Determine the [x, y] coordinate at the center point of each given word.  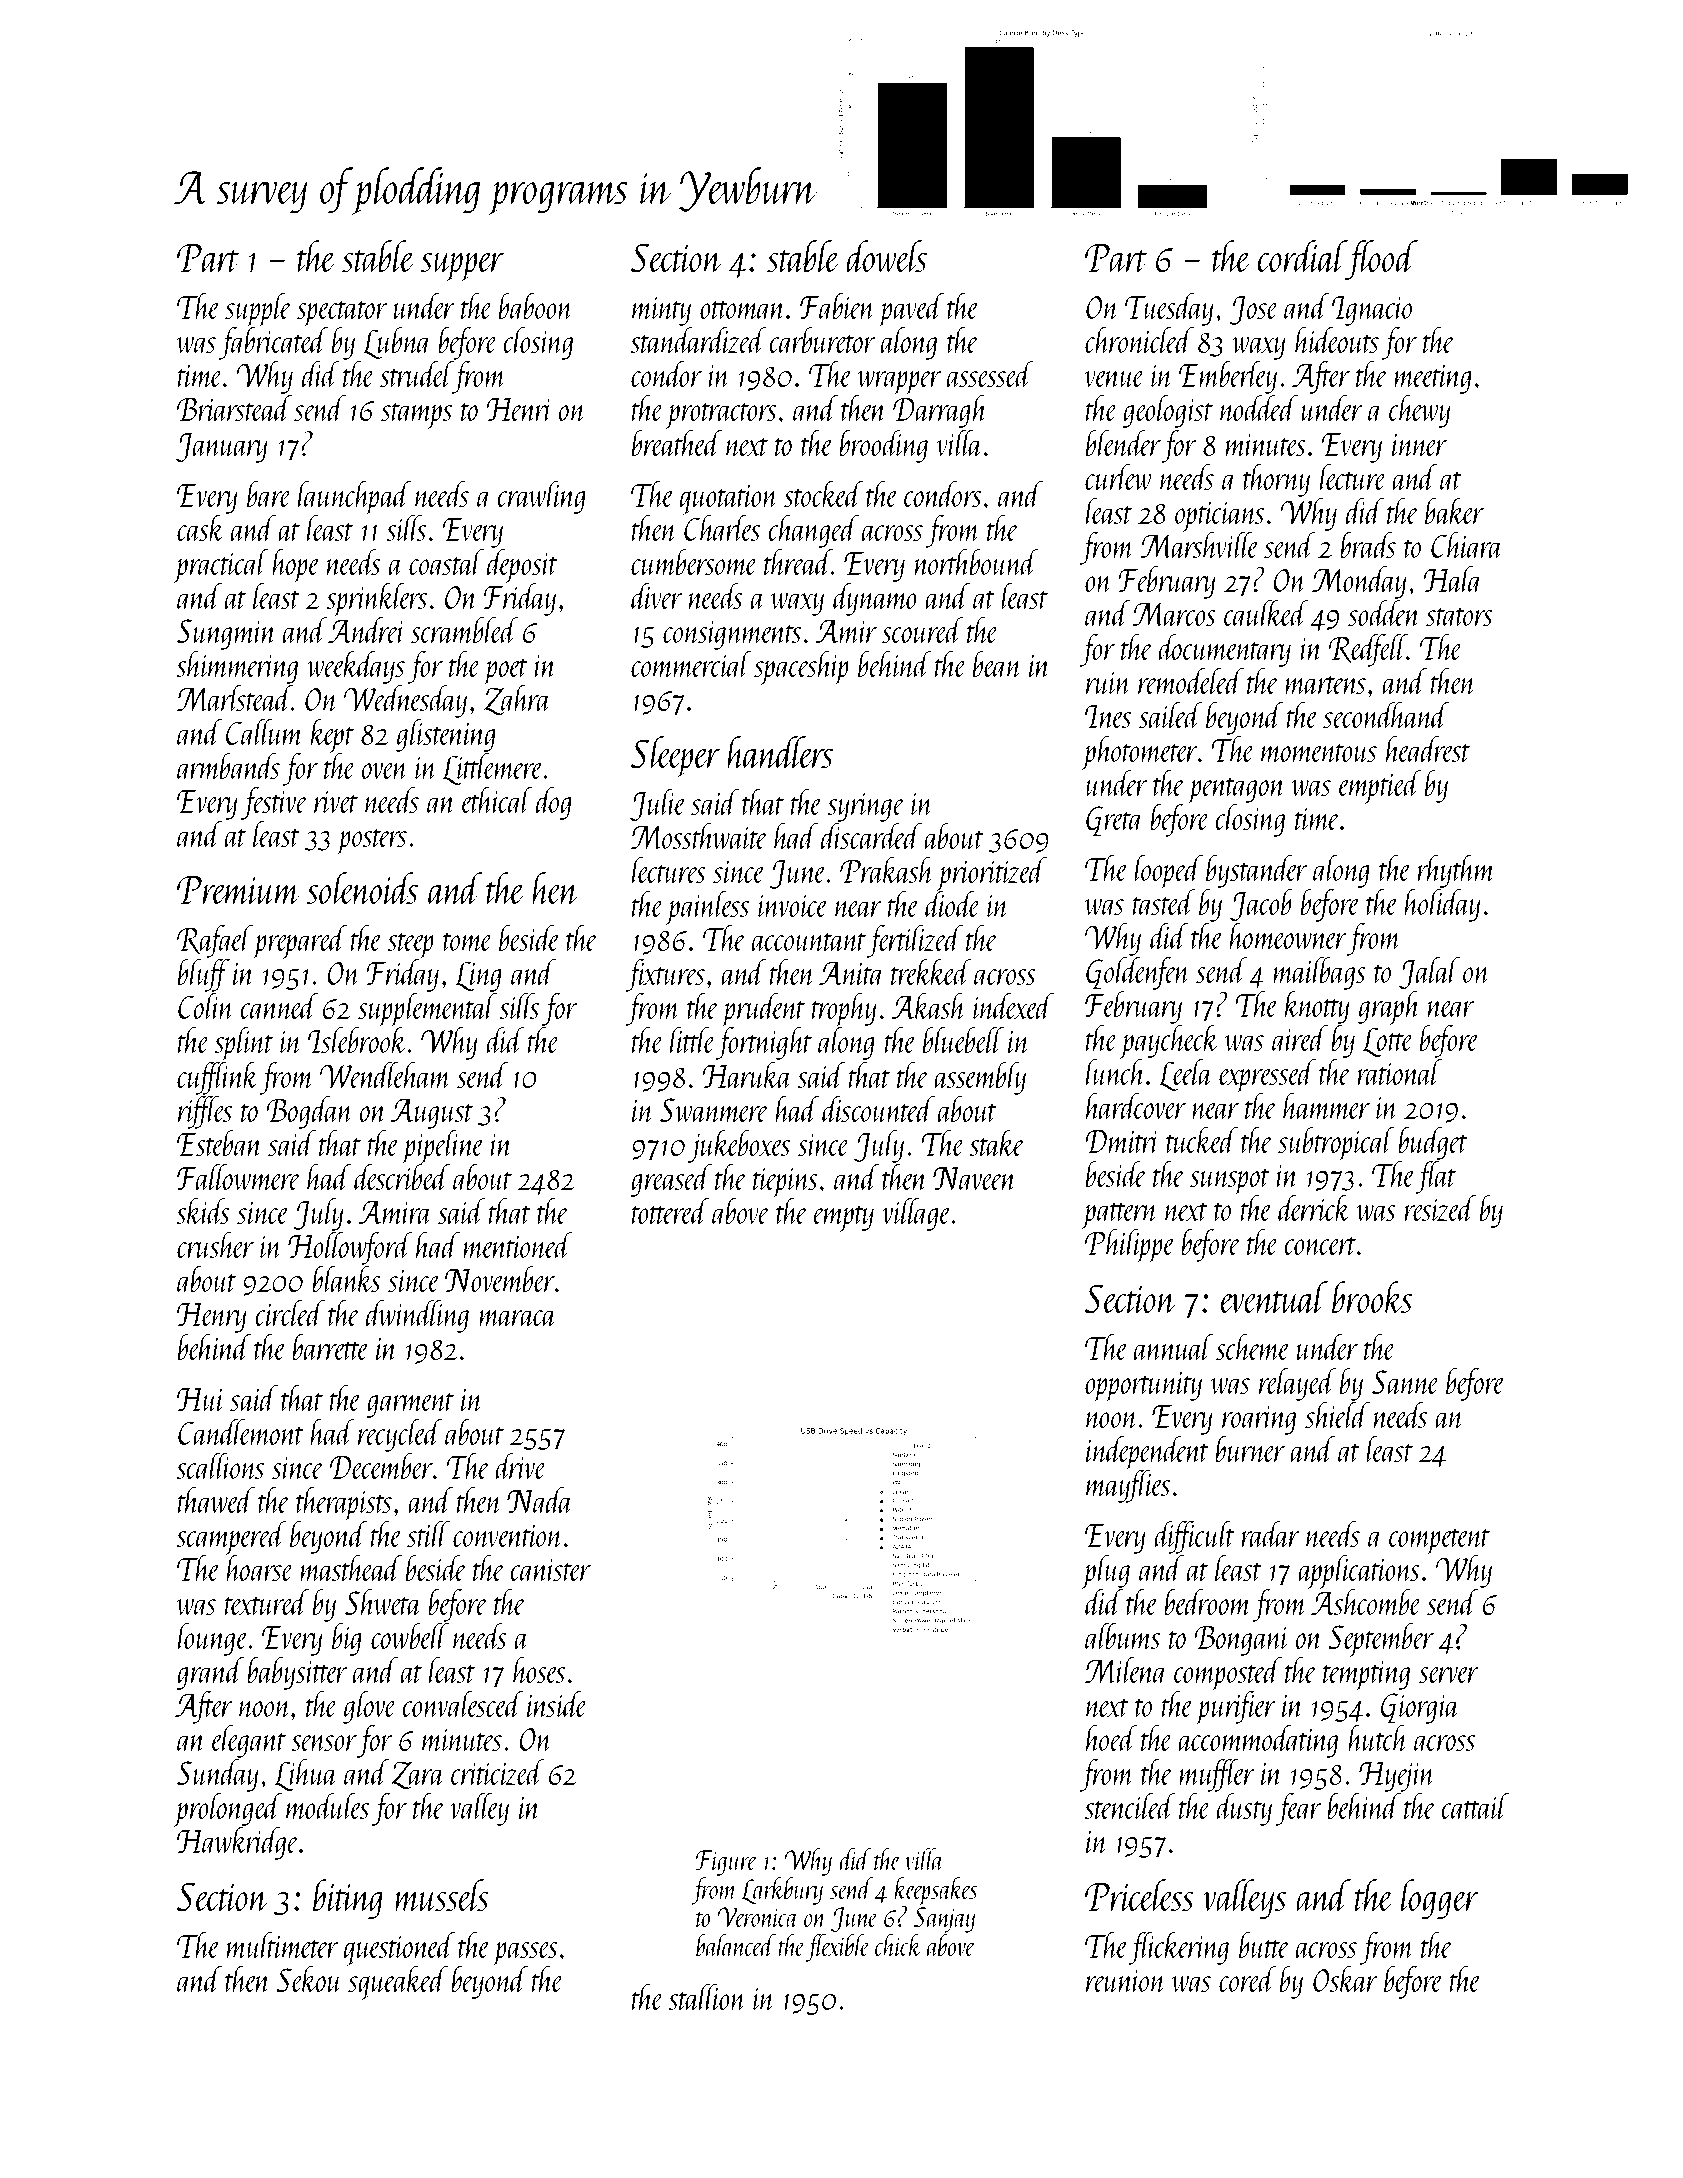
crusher [215, 1244]
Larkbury [782, 1891]
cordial [1302, 256]
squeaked [398, 1983]
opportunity [1143, 1386]
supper [462, 267]
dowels [886, 256]
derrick [1314, 1207]
